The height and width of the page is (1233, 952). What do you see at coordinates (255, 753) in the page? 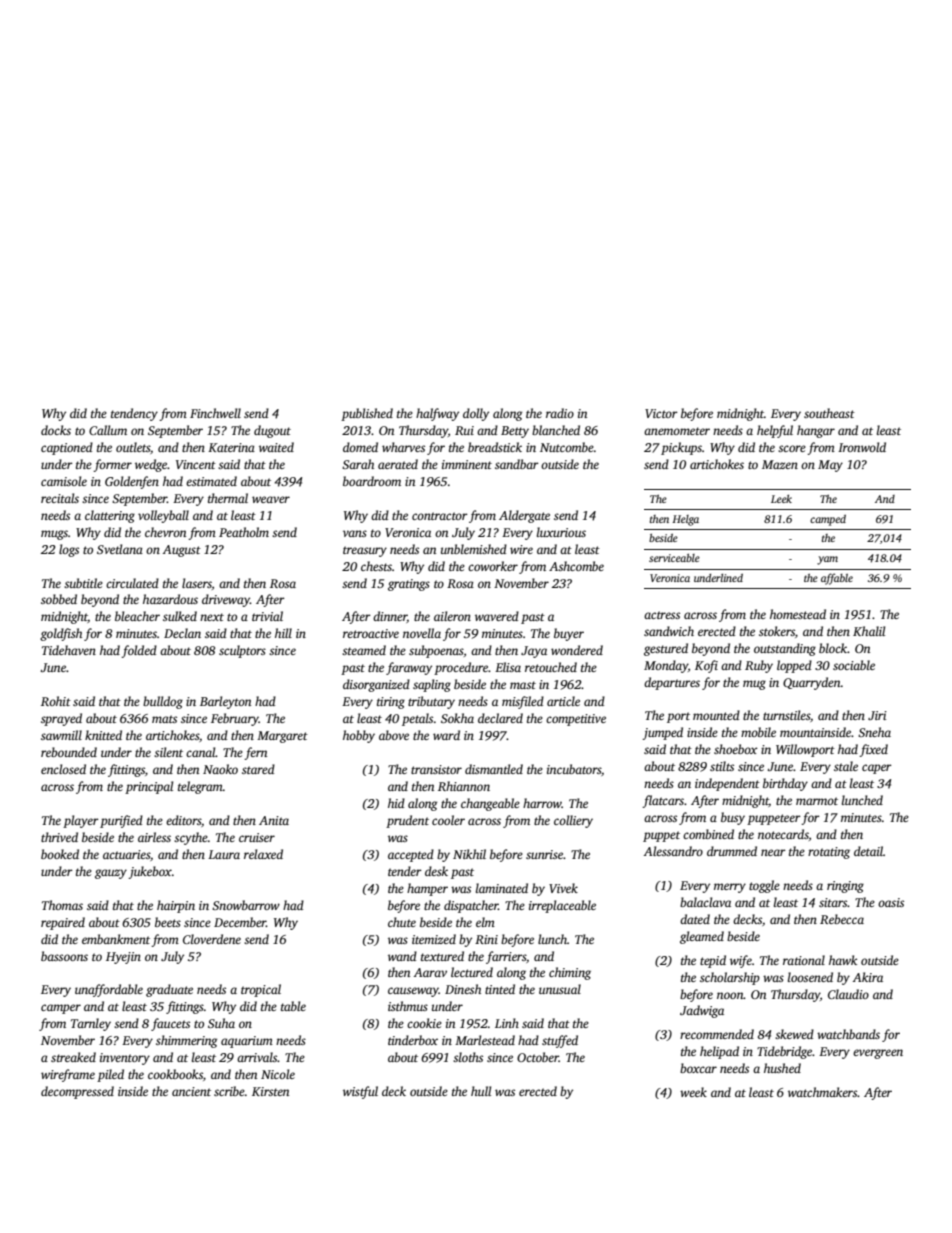
I see `fern` at bounding box center [255, 753].
